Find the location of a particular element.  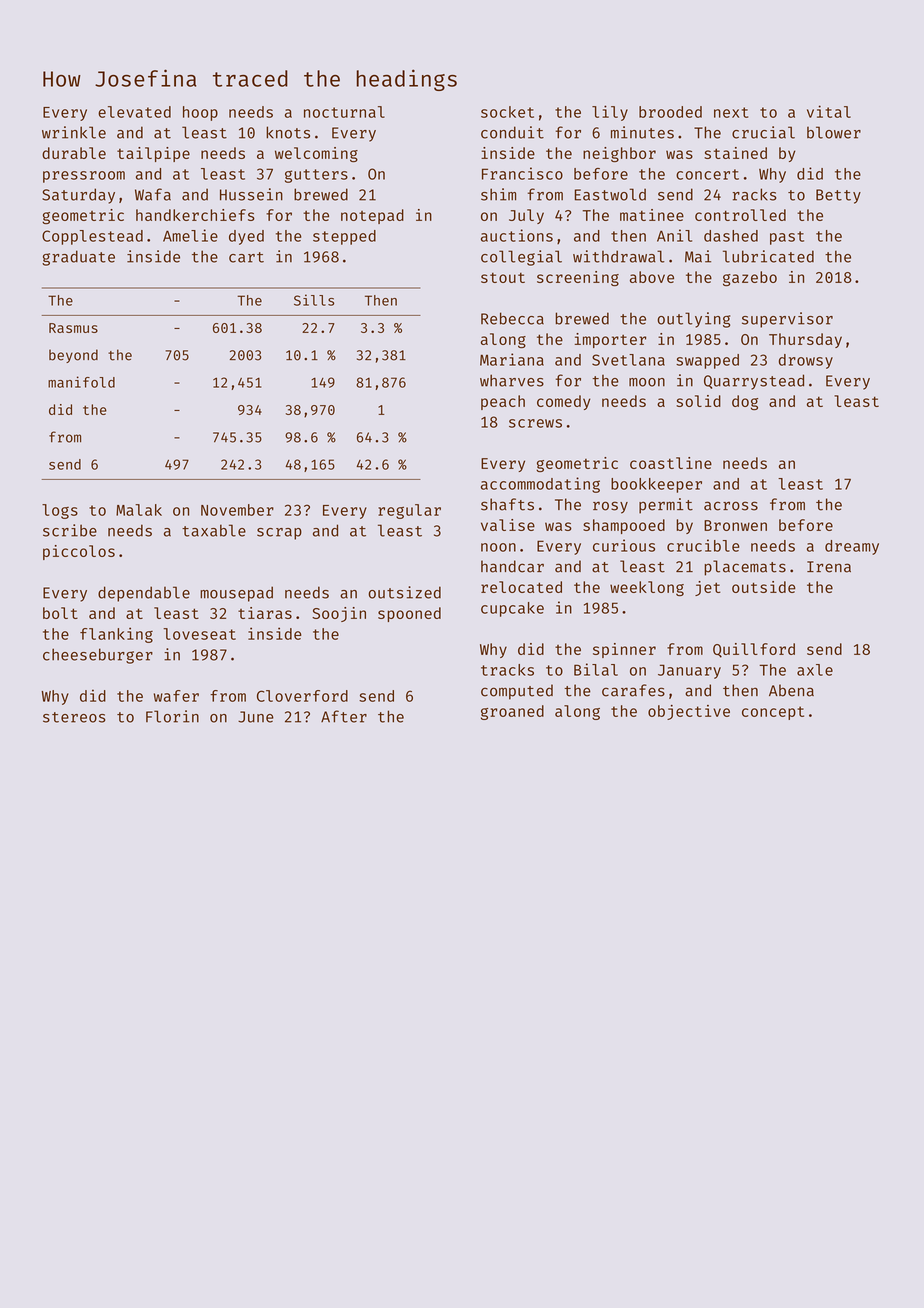

pressroom is located at coordinates (84, 177).
